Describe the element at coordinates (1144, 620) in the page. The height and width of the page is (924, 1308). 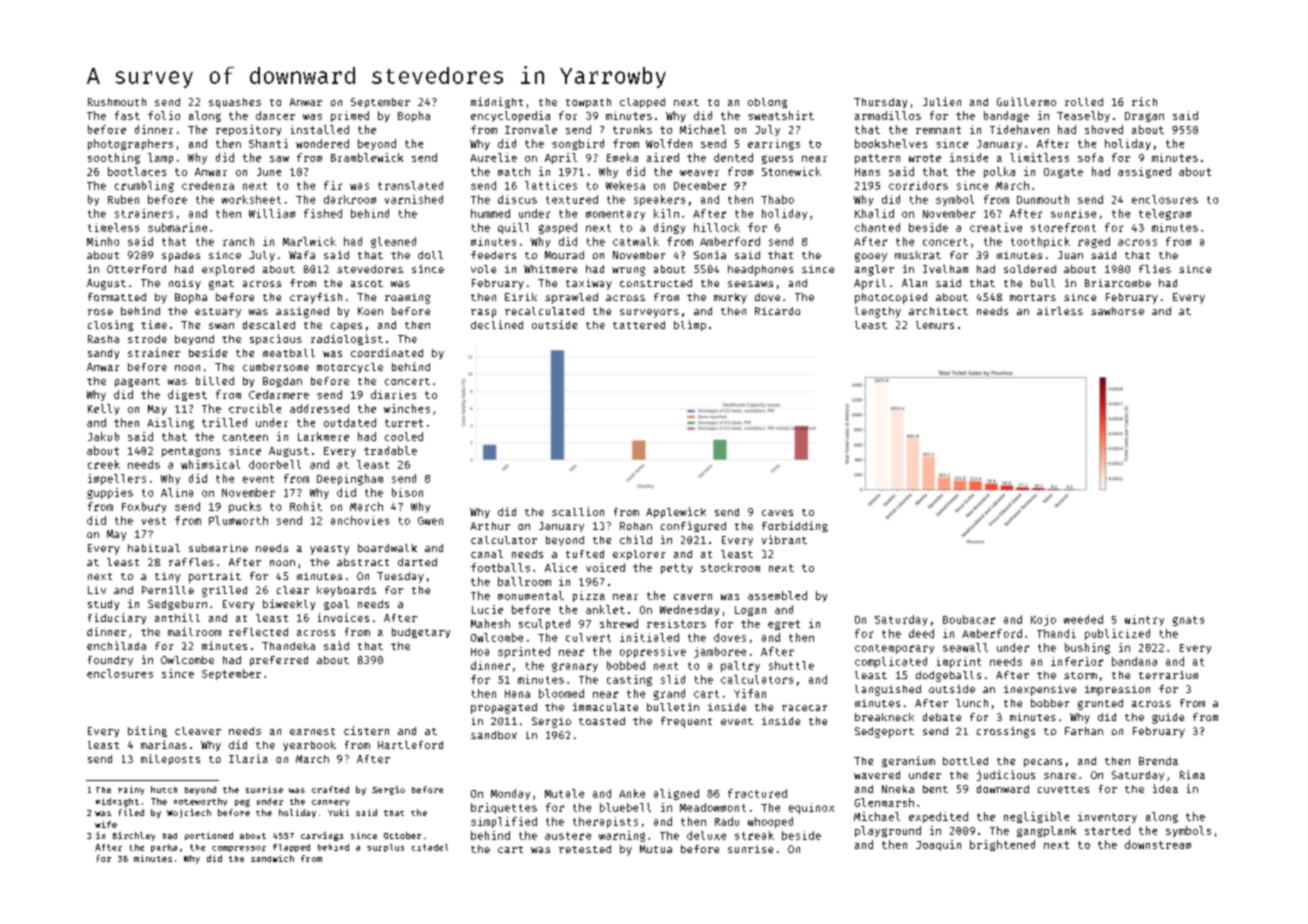
I see `wintry` at that location.
